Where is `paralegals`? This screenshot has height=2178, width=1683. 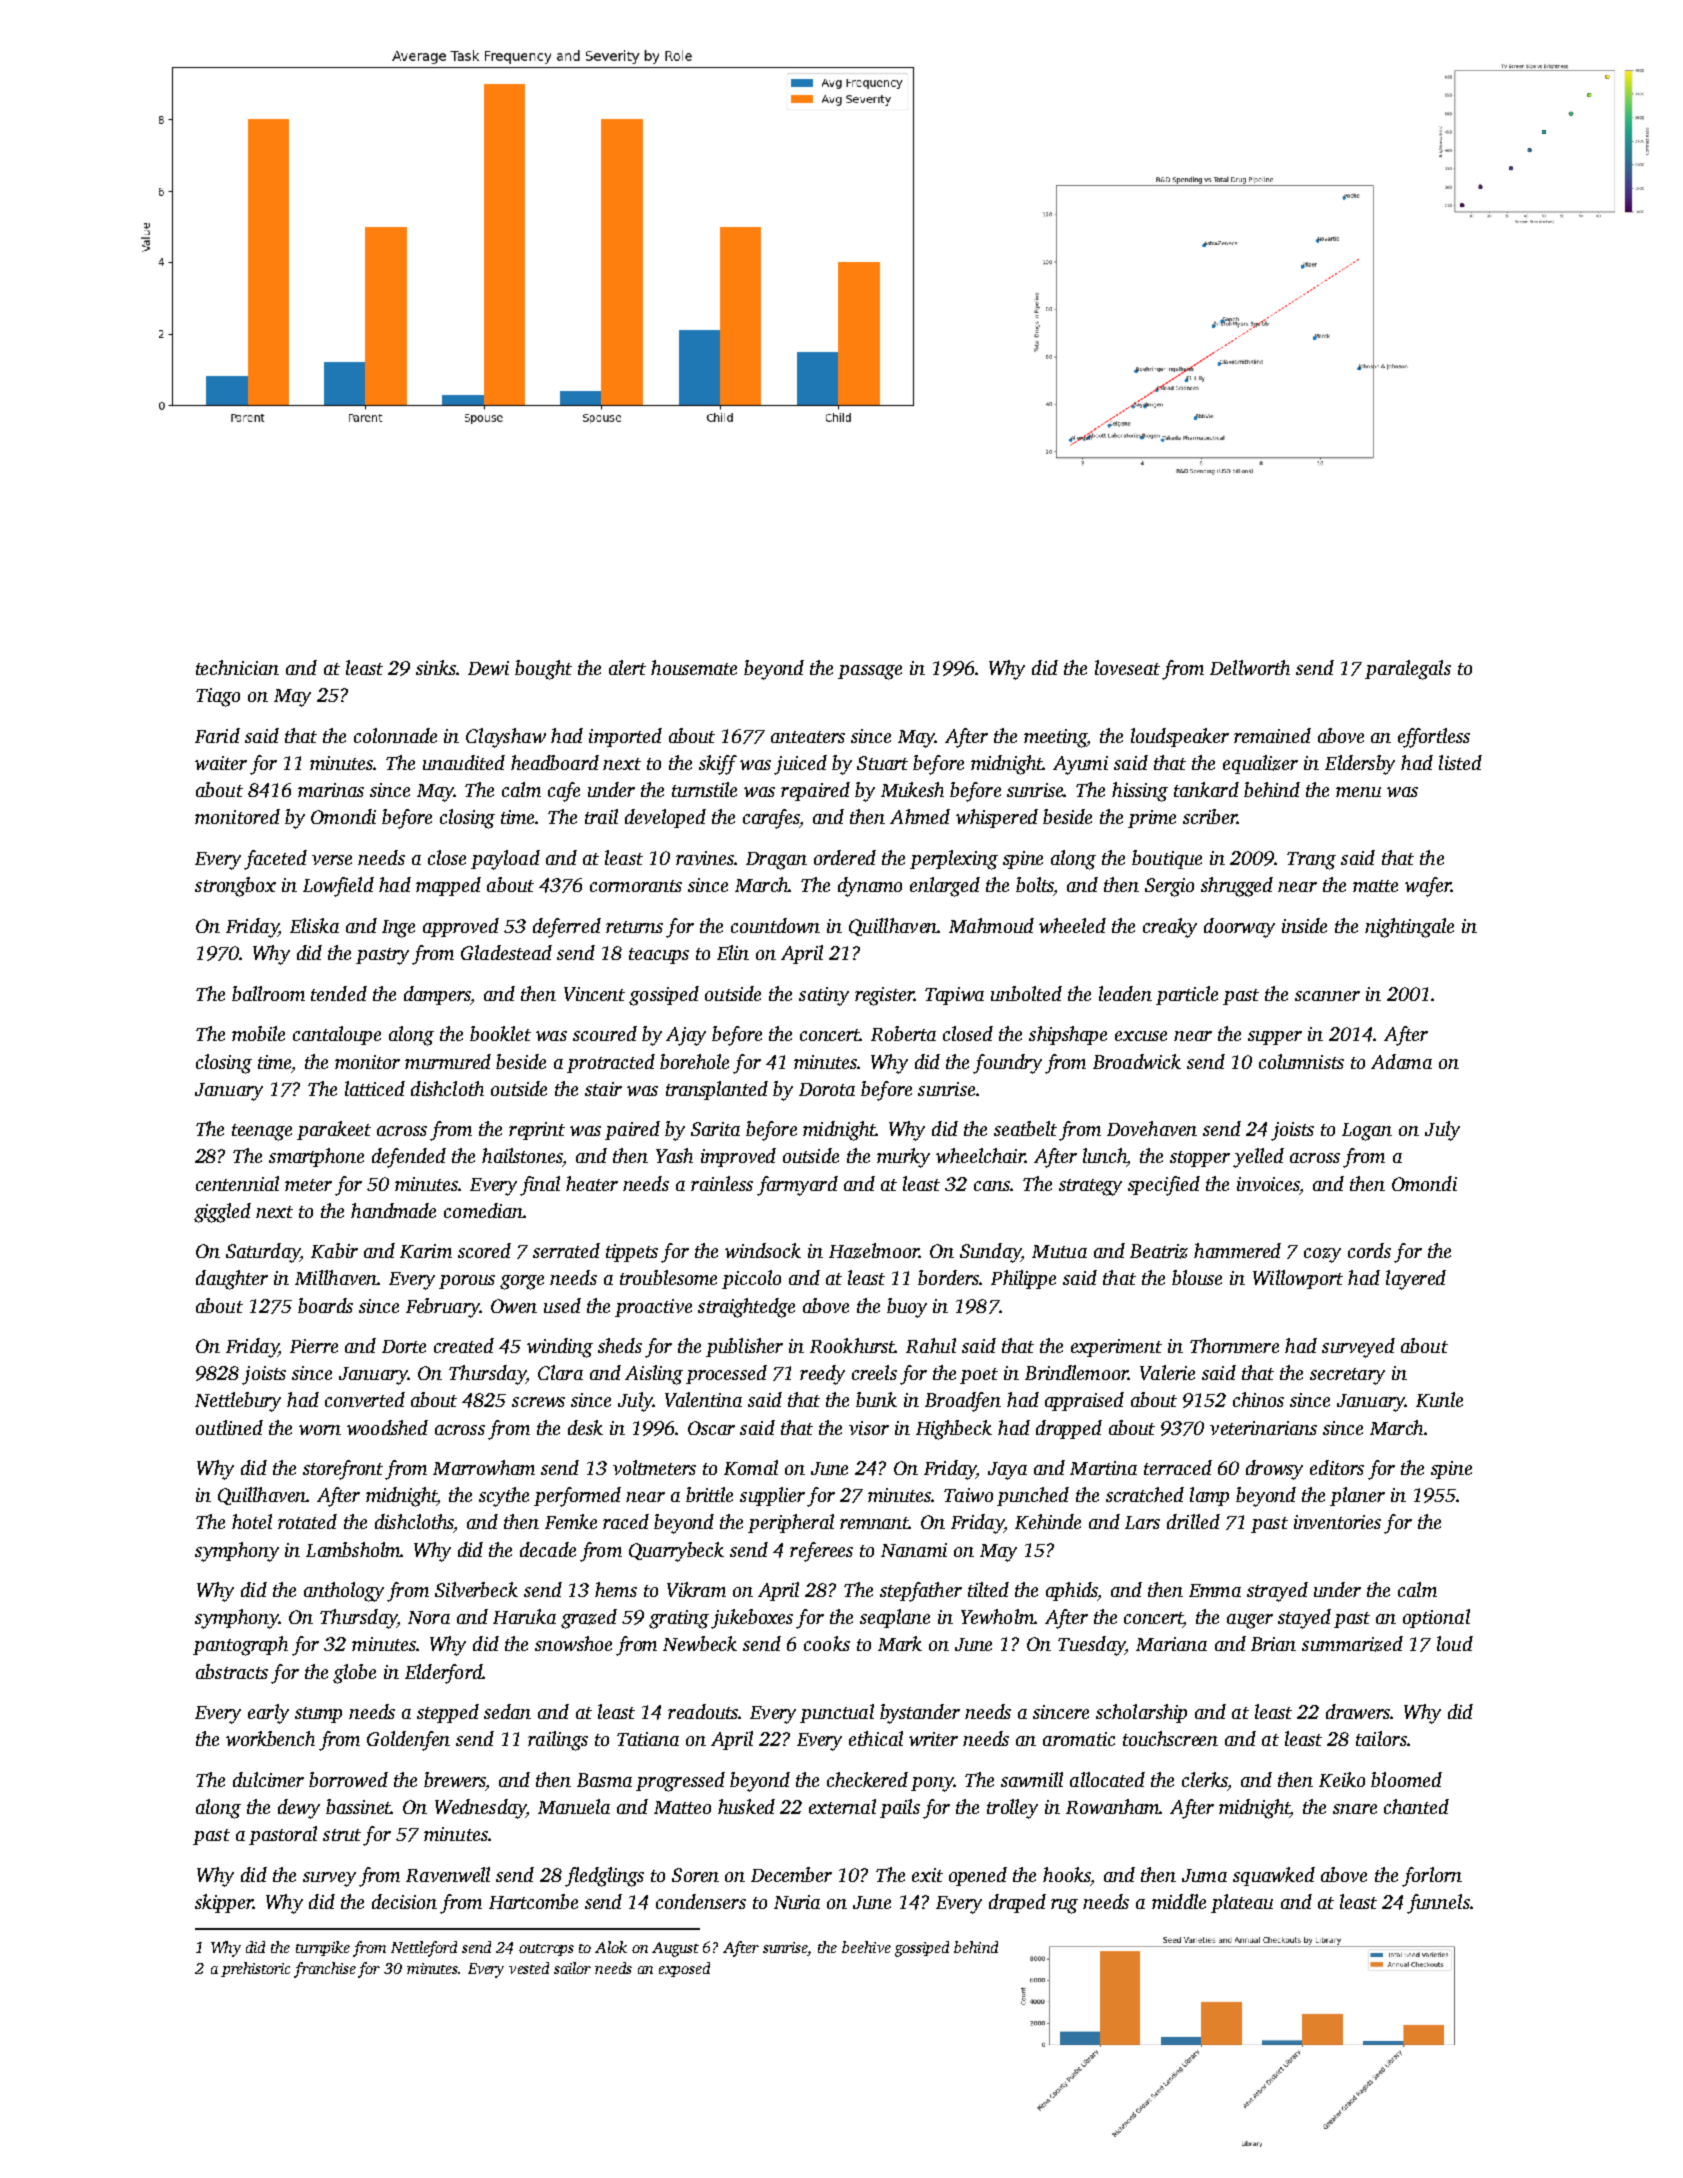
paralegals is located at coordinates (1408, 670).
